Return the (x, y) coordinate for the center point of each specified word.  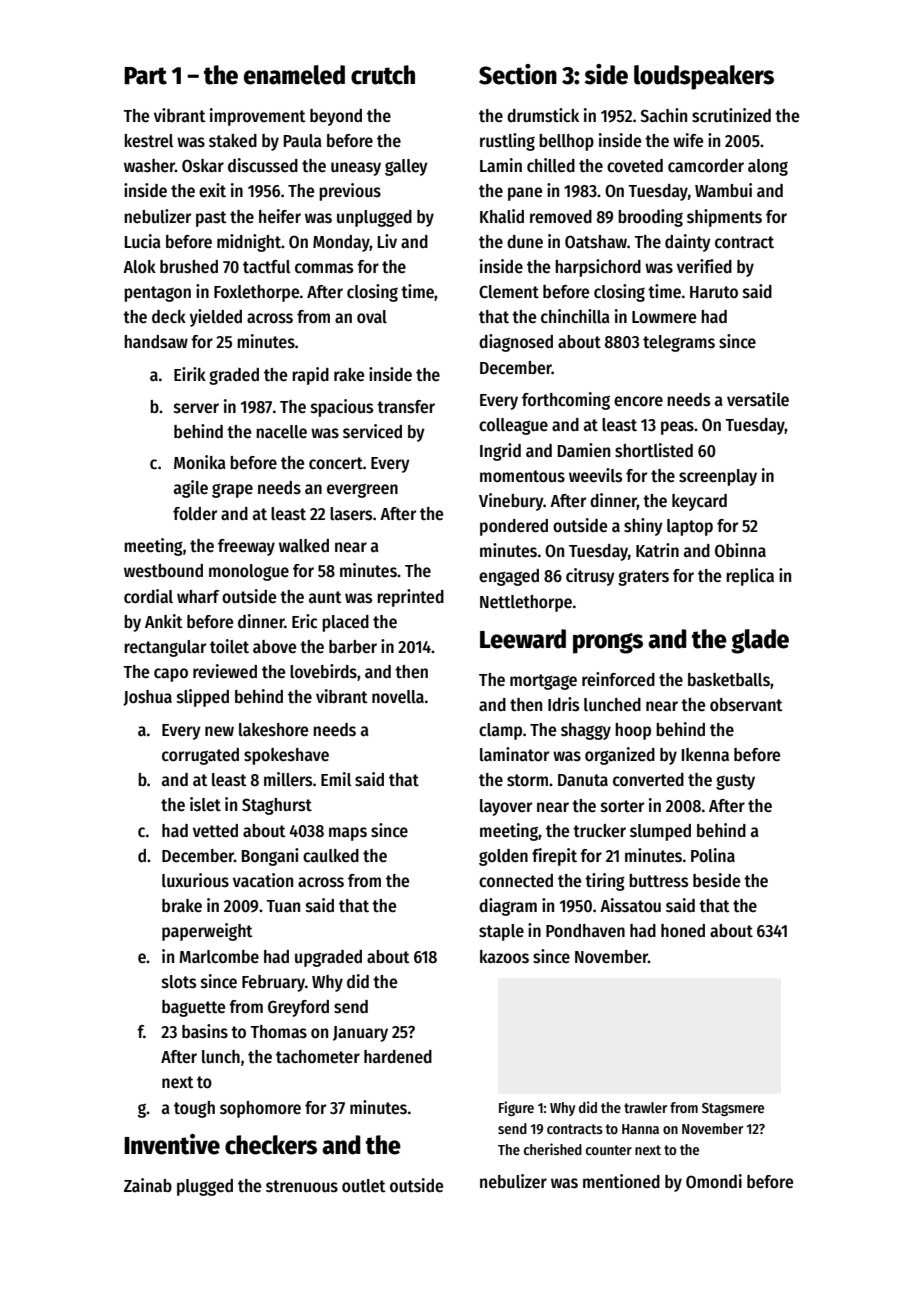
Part (145, 76)
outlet (364, 1186)
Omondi (714, 1181)
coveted (635, 166)
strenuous (302, 1186)
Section (518, 74)
